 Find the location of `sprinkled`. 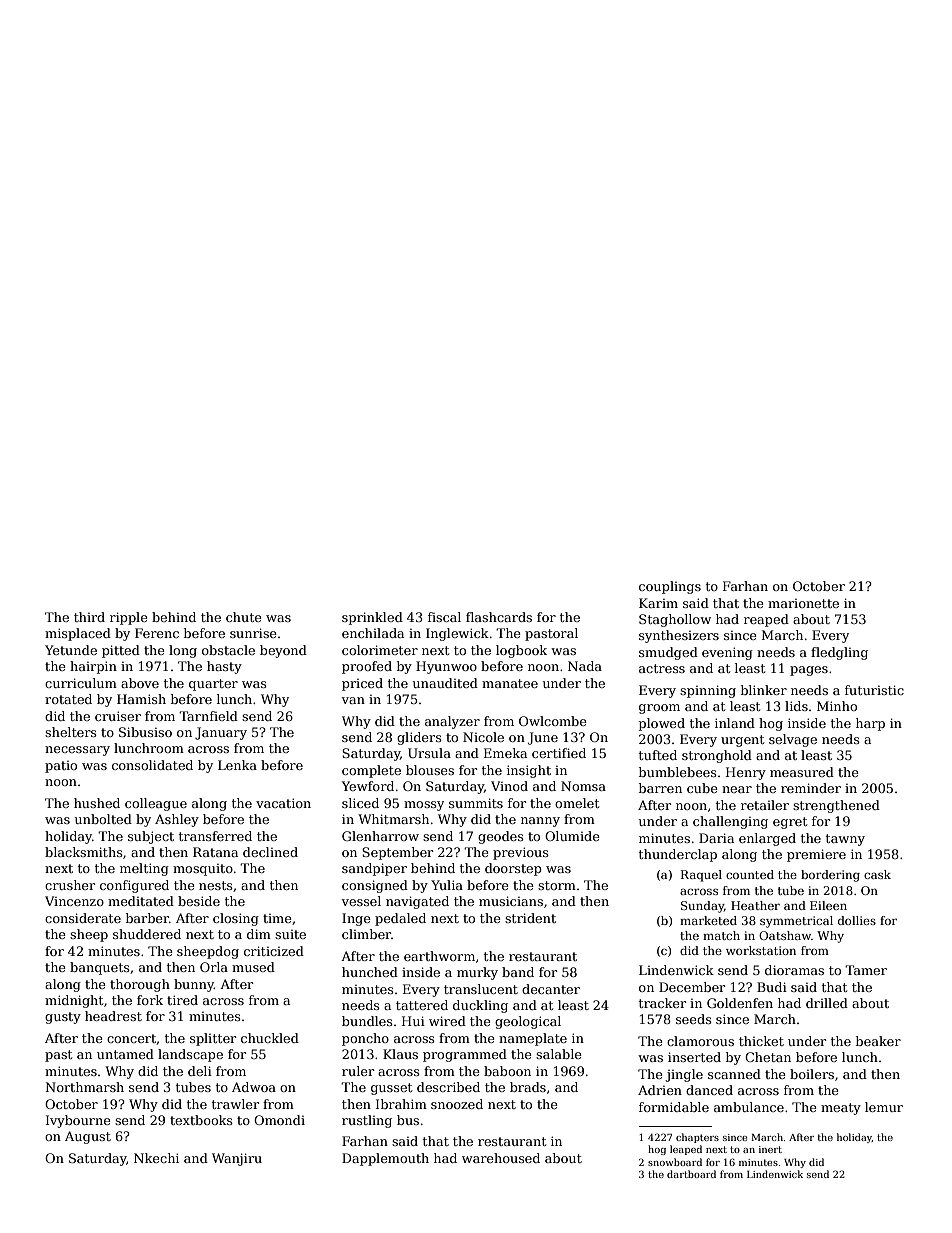

sprinkled is located at coordinates (372, 618).
